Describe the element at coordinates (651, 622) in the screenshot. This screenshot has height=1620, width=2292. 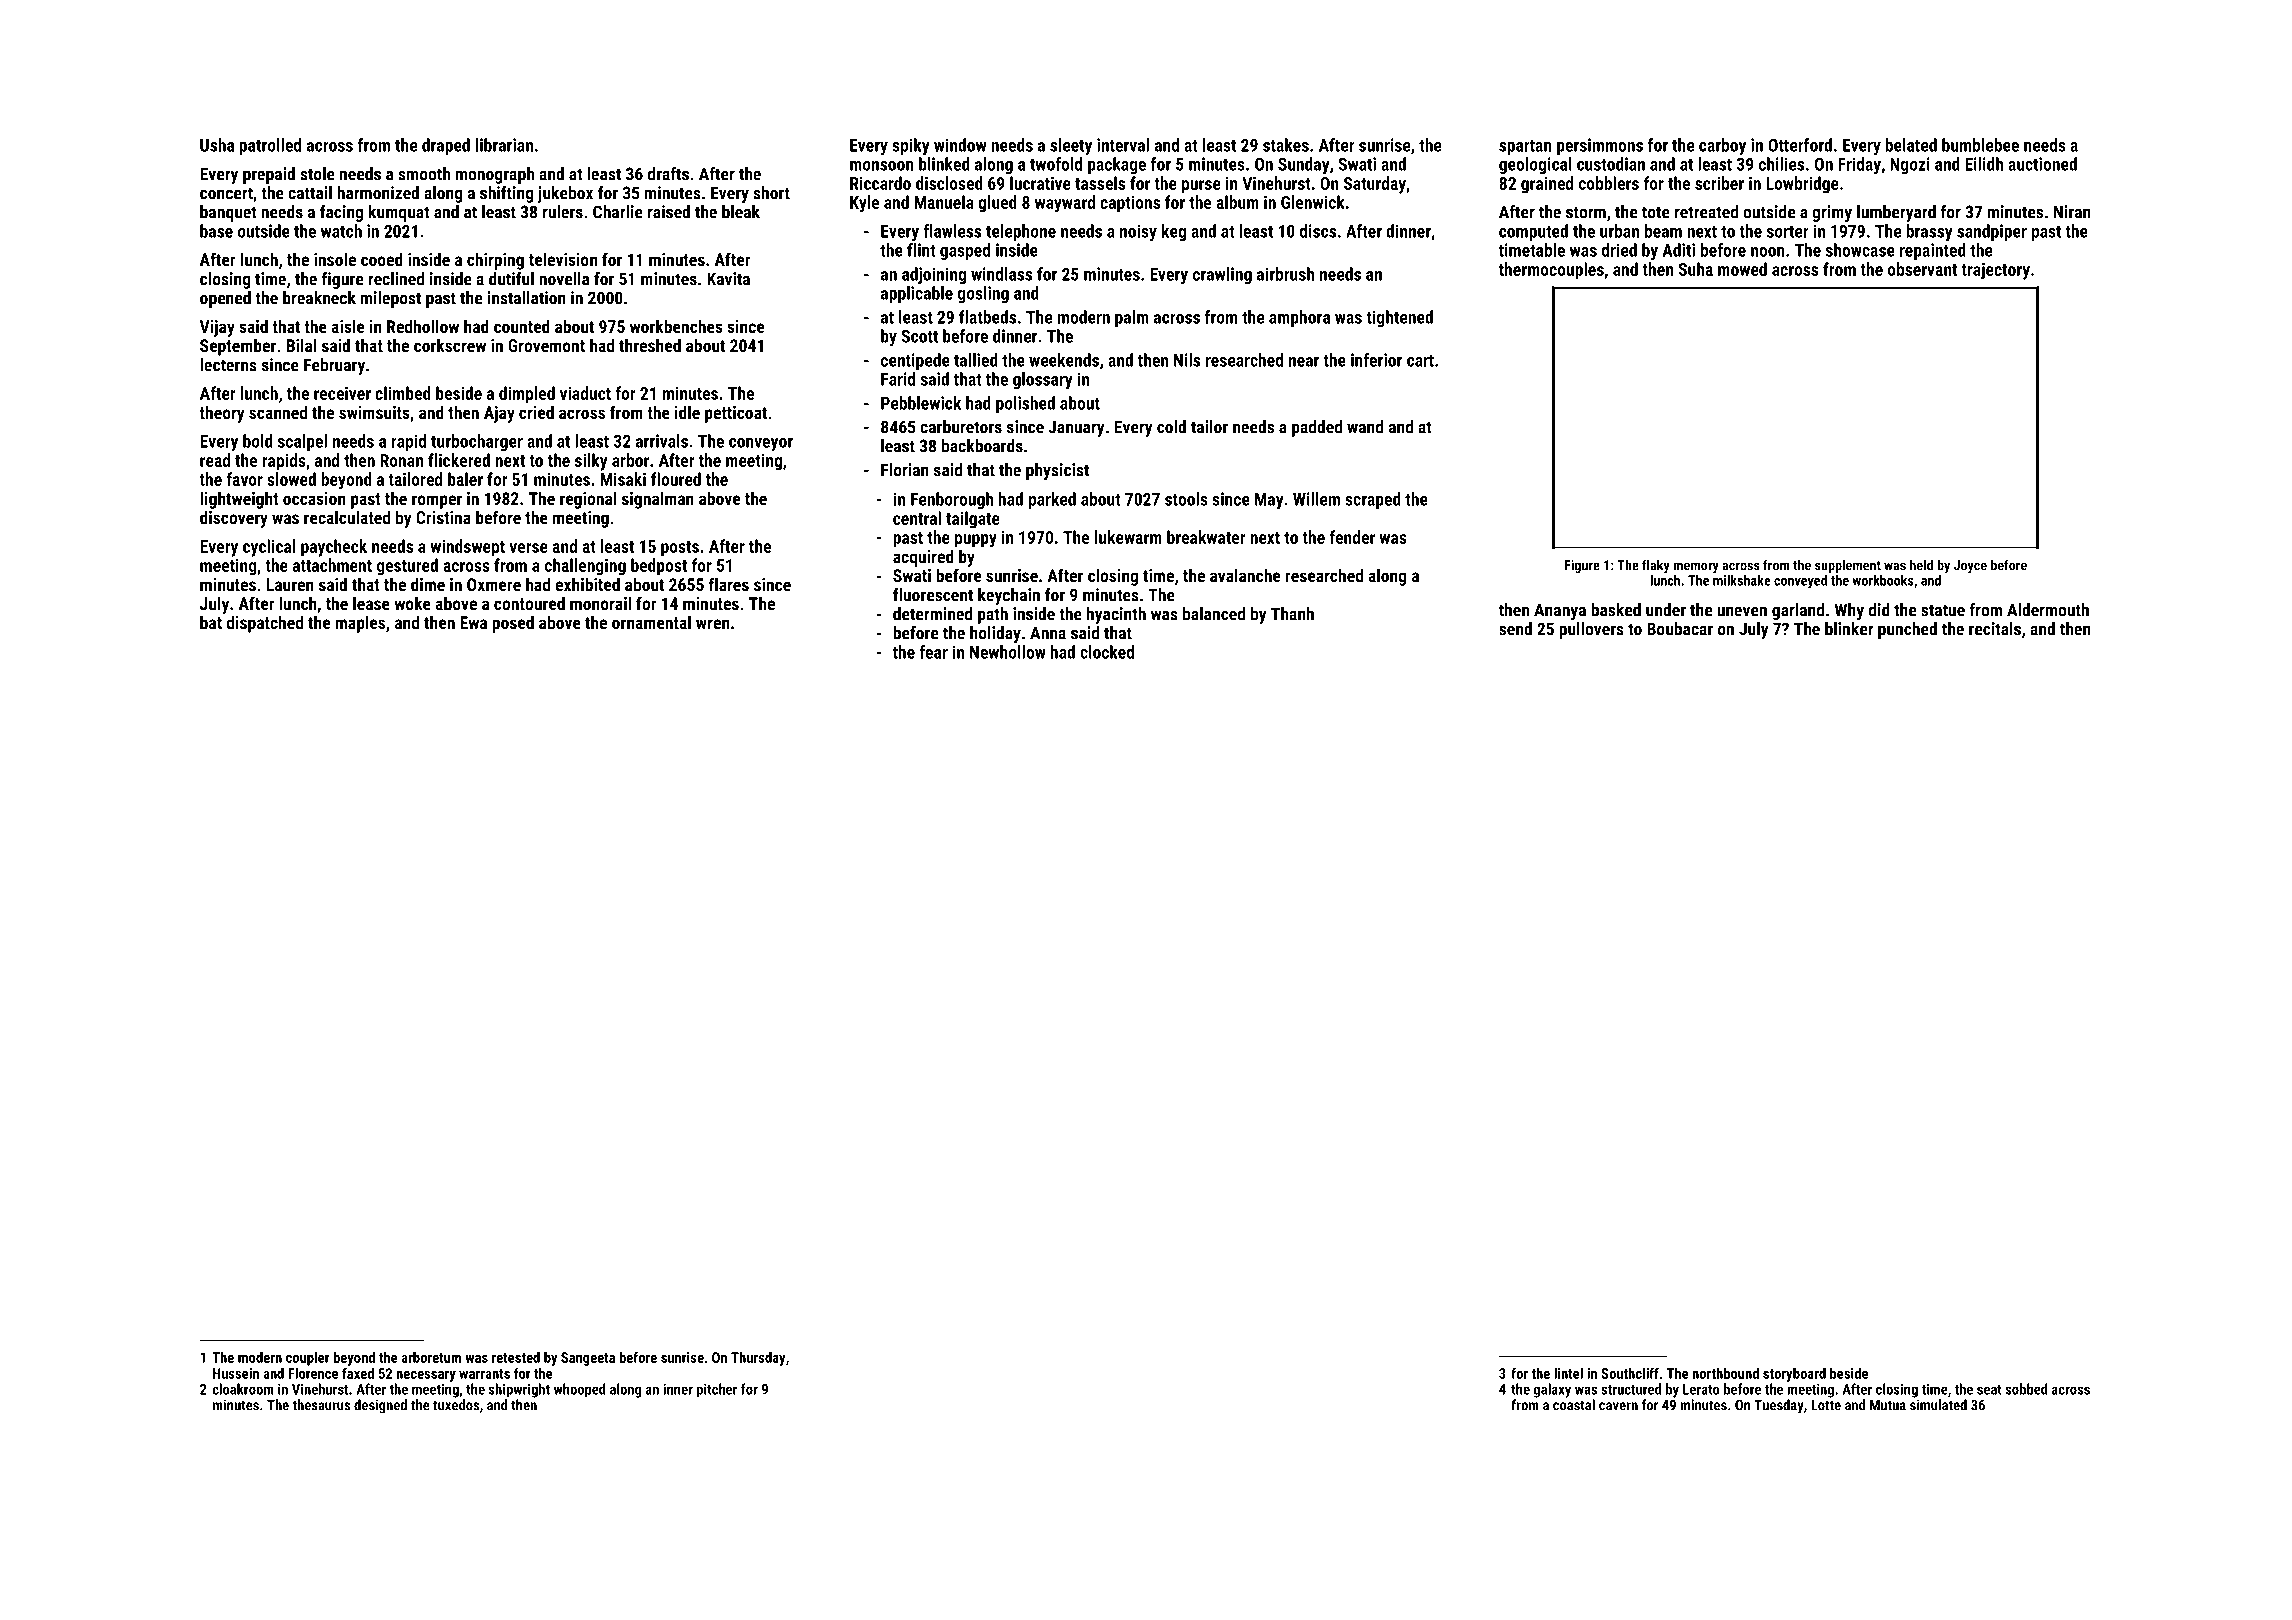
I see `ornamental` at that location.
